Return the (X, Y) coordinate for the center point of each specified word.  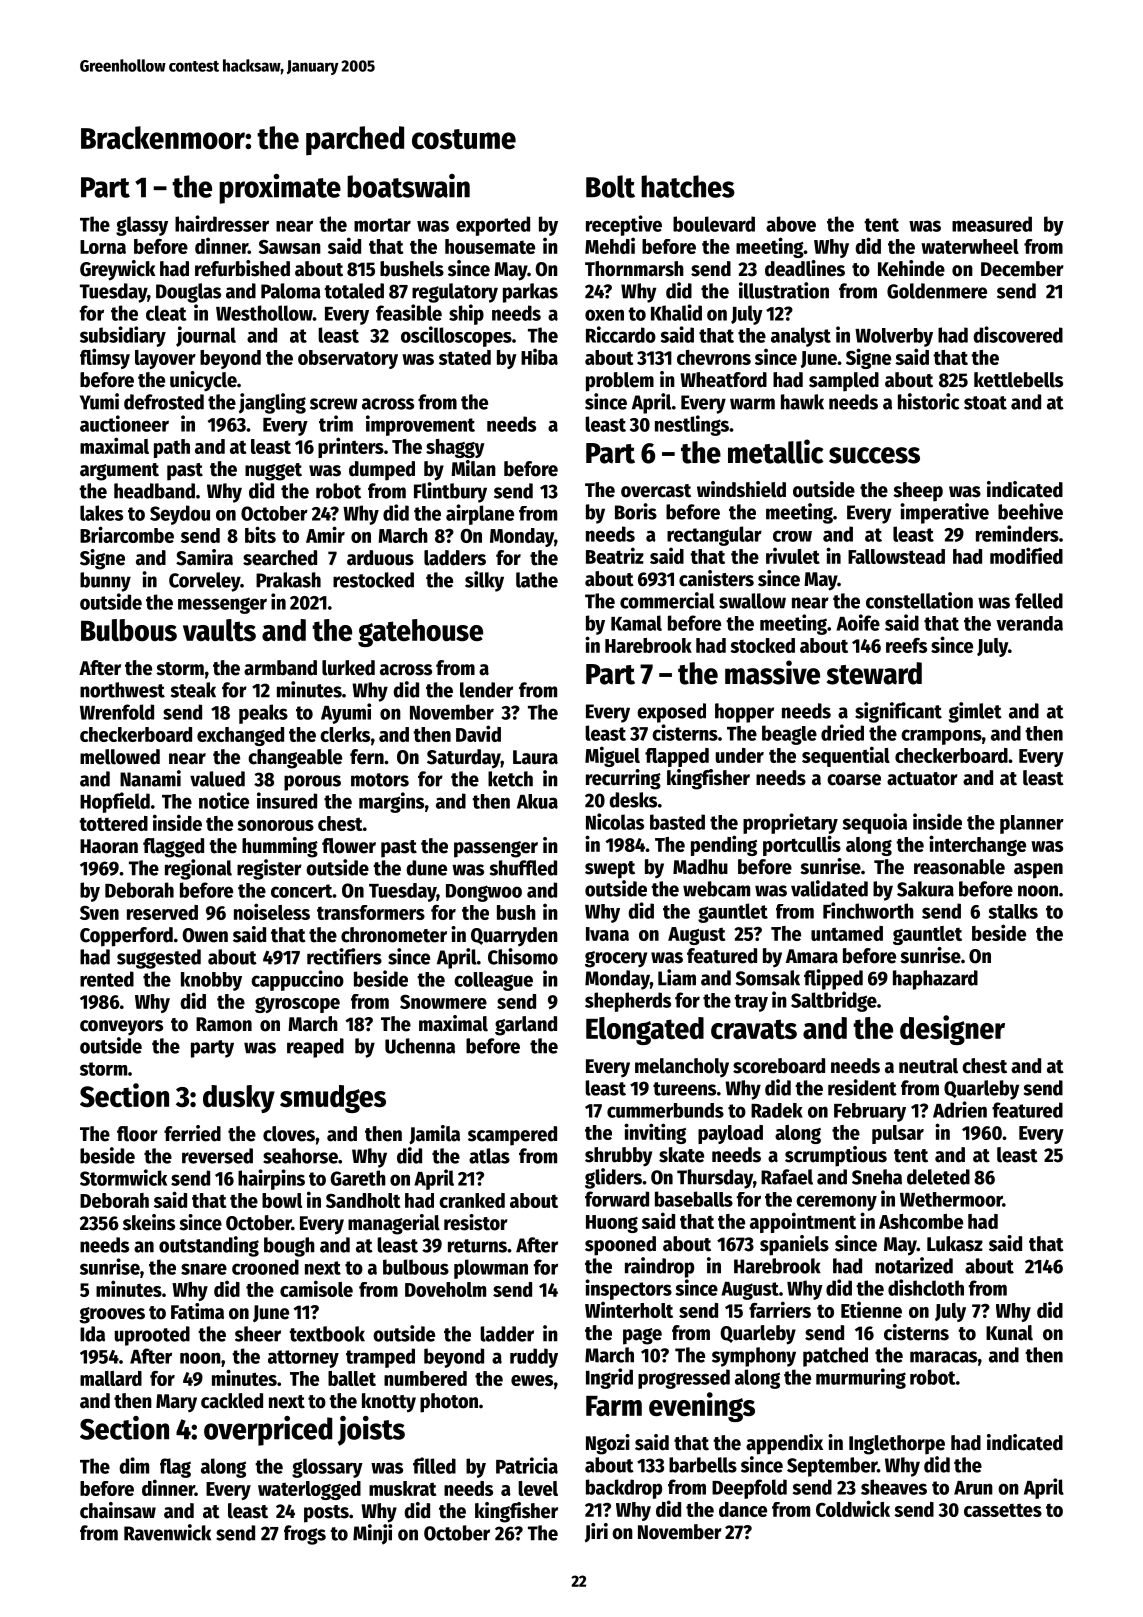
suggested (159, 959)
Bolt (610, 186)
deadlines (805, 268)
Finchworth (868, 910)
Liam (677, 977)
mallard (111, 1378)
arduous (380, 558)
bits (260, 534)
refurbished (242, 268)
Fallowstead (896, 556)
